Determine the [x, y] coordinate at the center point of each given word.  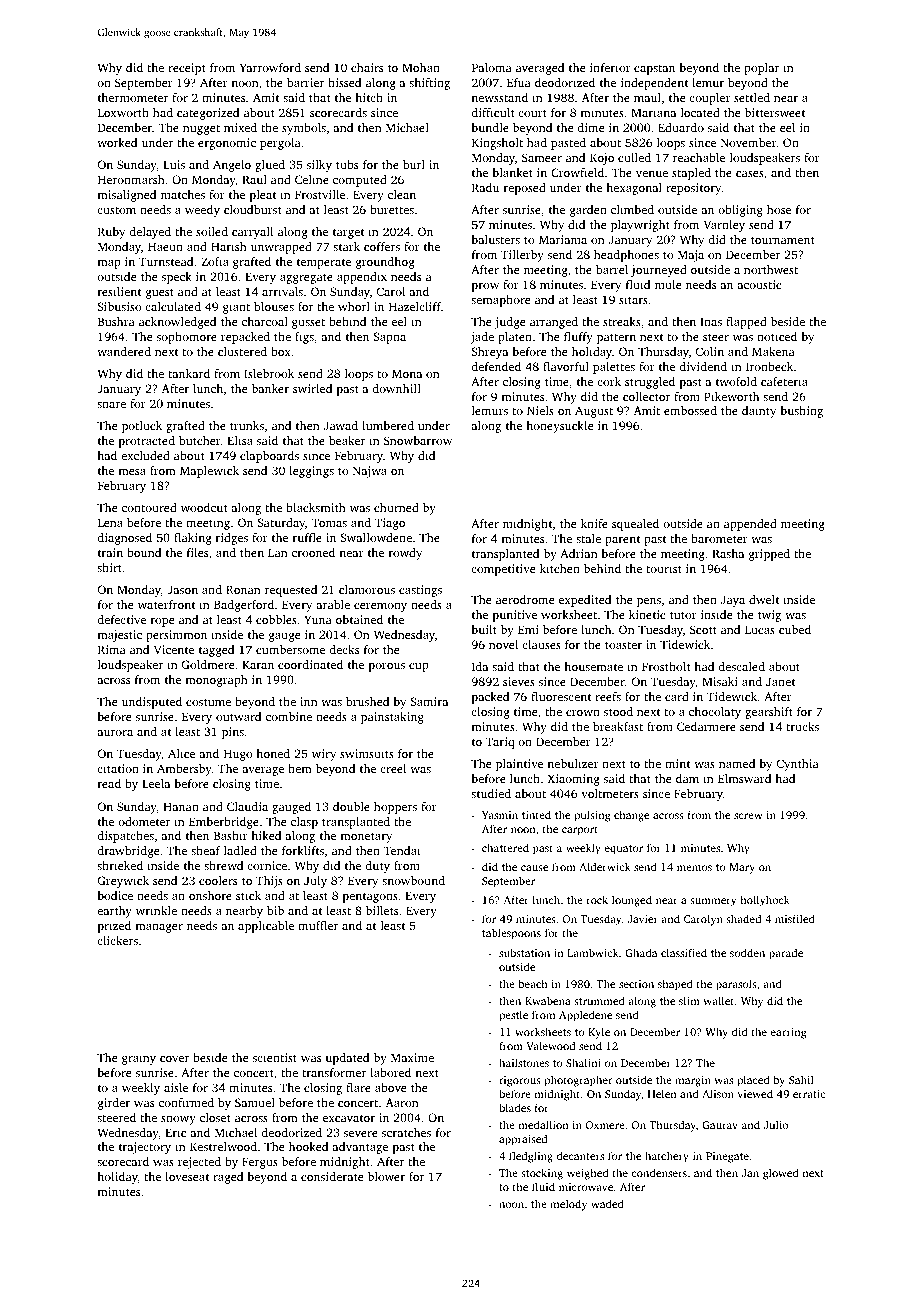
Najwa [370, 472]
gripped [769, 555]
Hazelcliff [415, 306]
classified [684, 952]
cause [534, 868]
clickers [117, 940]
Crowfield [577, 172]
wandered [124, 351]
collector [646, 396]
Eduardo [681, 127]
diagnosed [124, 539]
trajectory [145, 1148]
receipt [187, 69]
